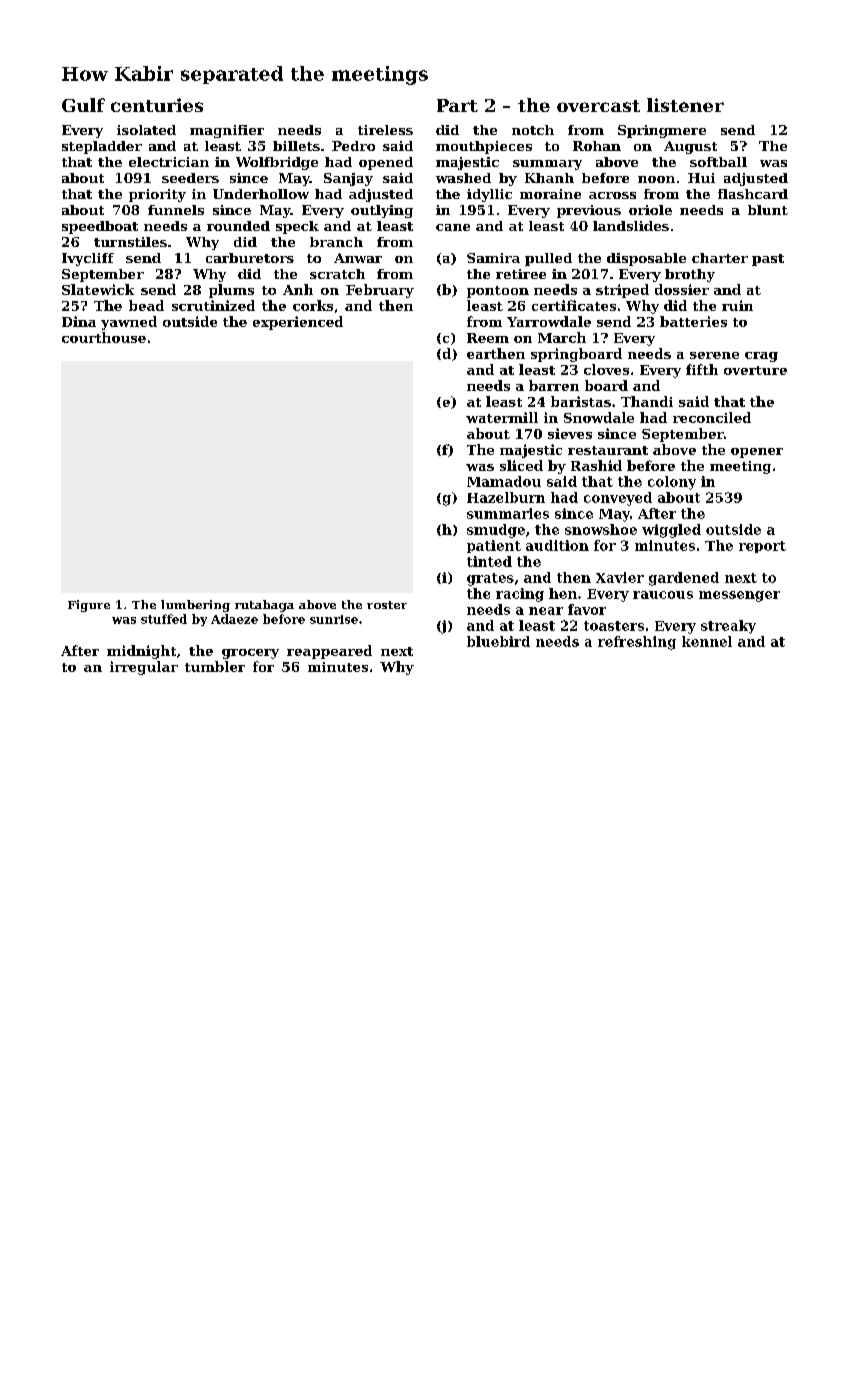  What do you see at coordinates (144, 668) in the screenshot?
I see `irregular` at bounding box center [144, 668].
